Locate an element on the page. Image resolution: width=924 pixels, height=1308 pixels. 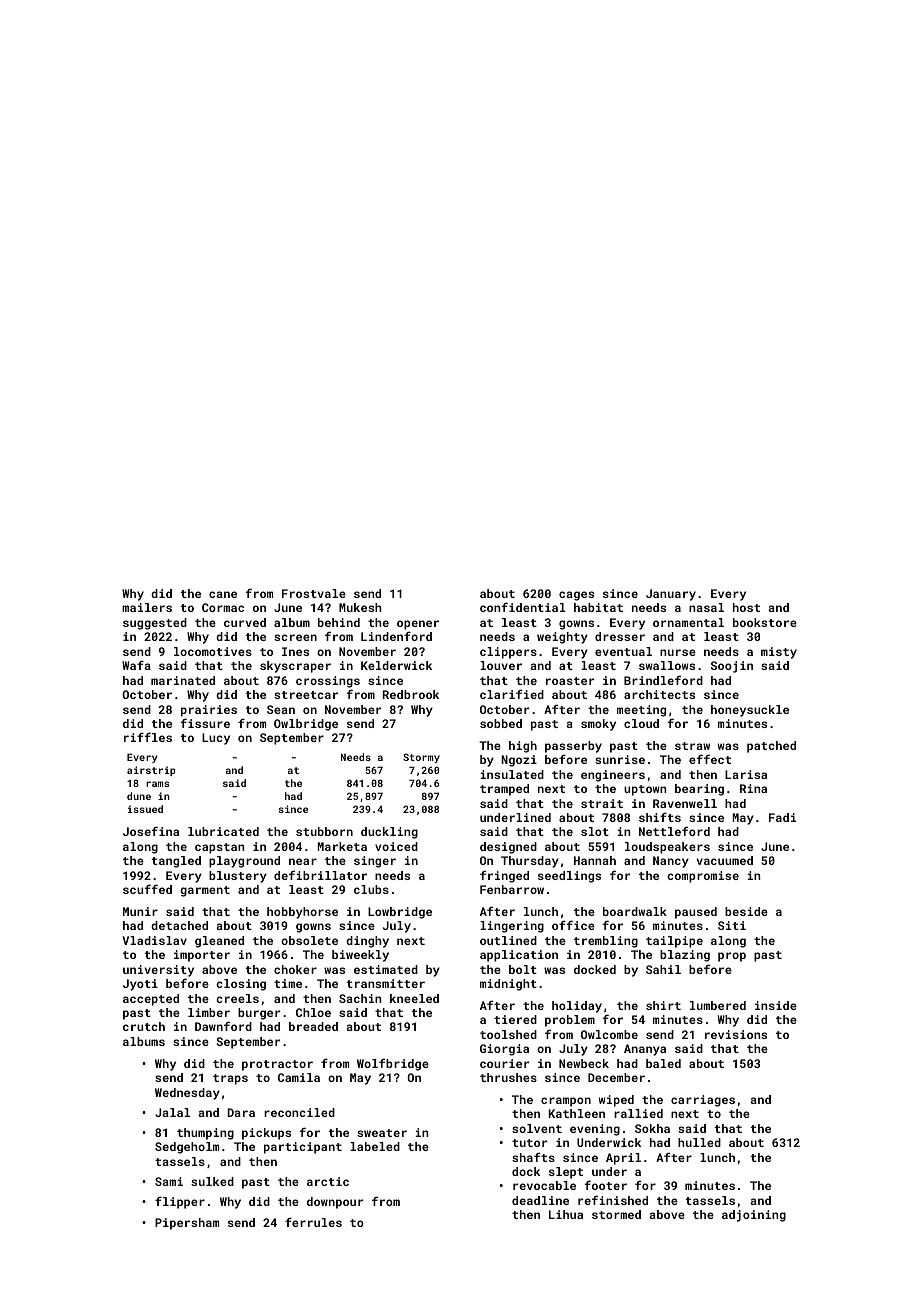
baled is located at coordinates (663, 1063).
